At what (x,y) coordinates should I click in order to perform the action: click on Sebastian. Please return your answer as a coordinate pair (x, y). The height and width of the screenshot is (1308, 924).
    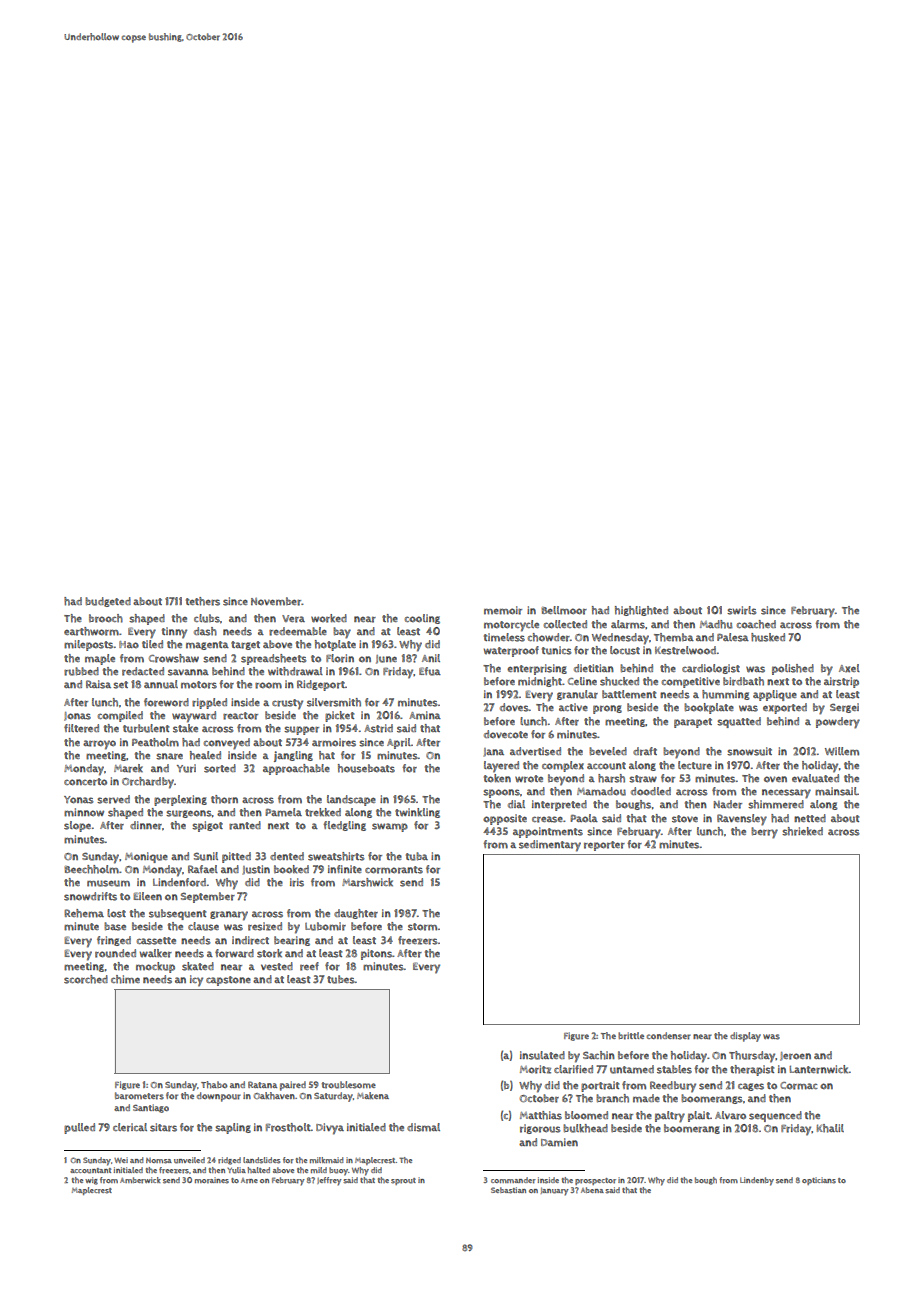
    Looking at the image, I should click on (508, 1190).
